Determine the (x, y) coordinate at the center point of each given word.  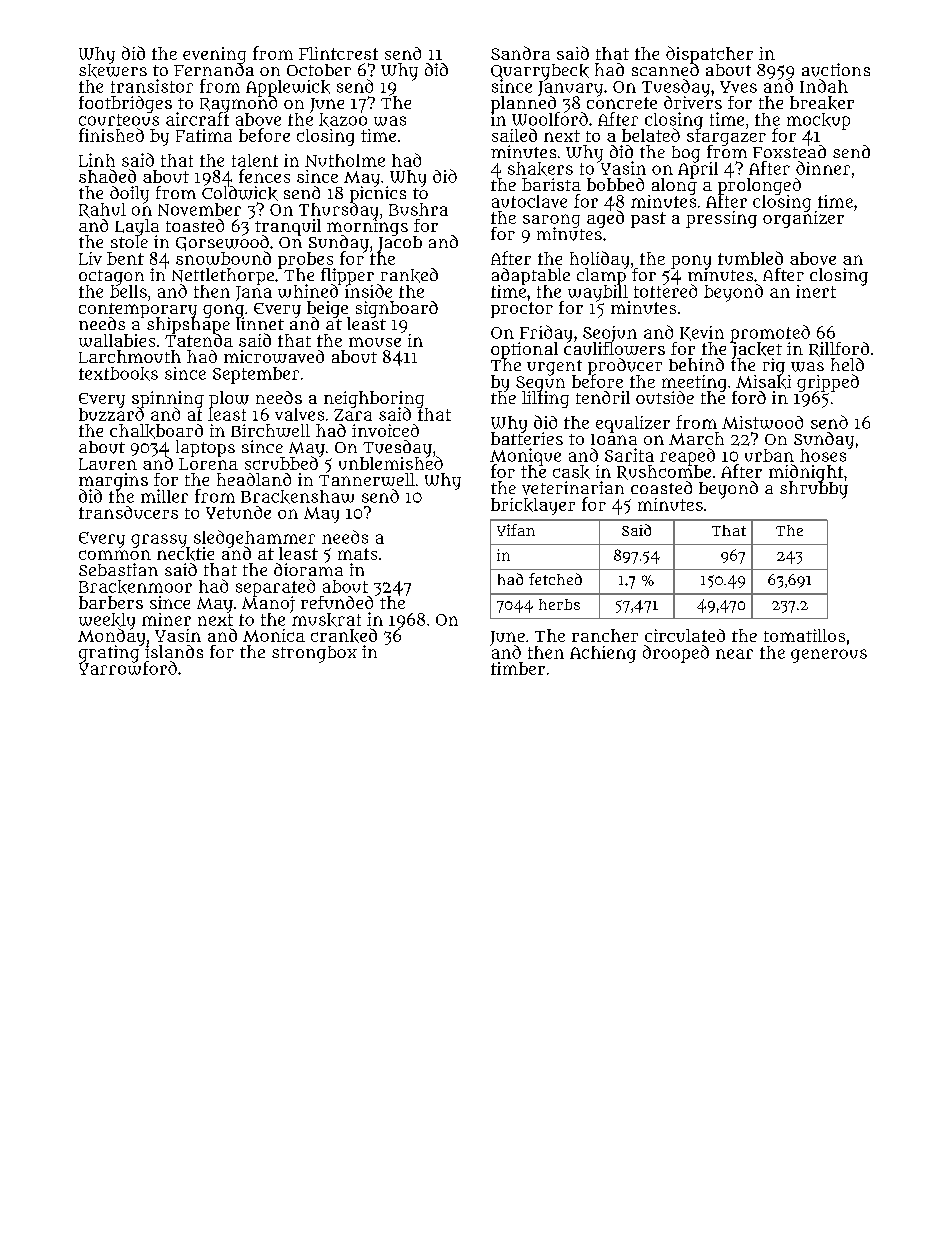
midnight (806, 473)
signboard (397, 309)
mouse (375, 342)
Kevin (702, 333)
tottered (665, 291)
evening (214, 55)
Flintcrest (338, 53)
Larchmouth (130, 356)
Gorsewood (222, 243)
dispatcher (709, 54)
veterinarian (573, 488)
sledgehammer (254, 538)
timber (518, 668)
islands (174, 651)
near (734, 654)
